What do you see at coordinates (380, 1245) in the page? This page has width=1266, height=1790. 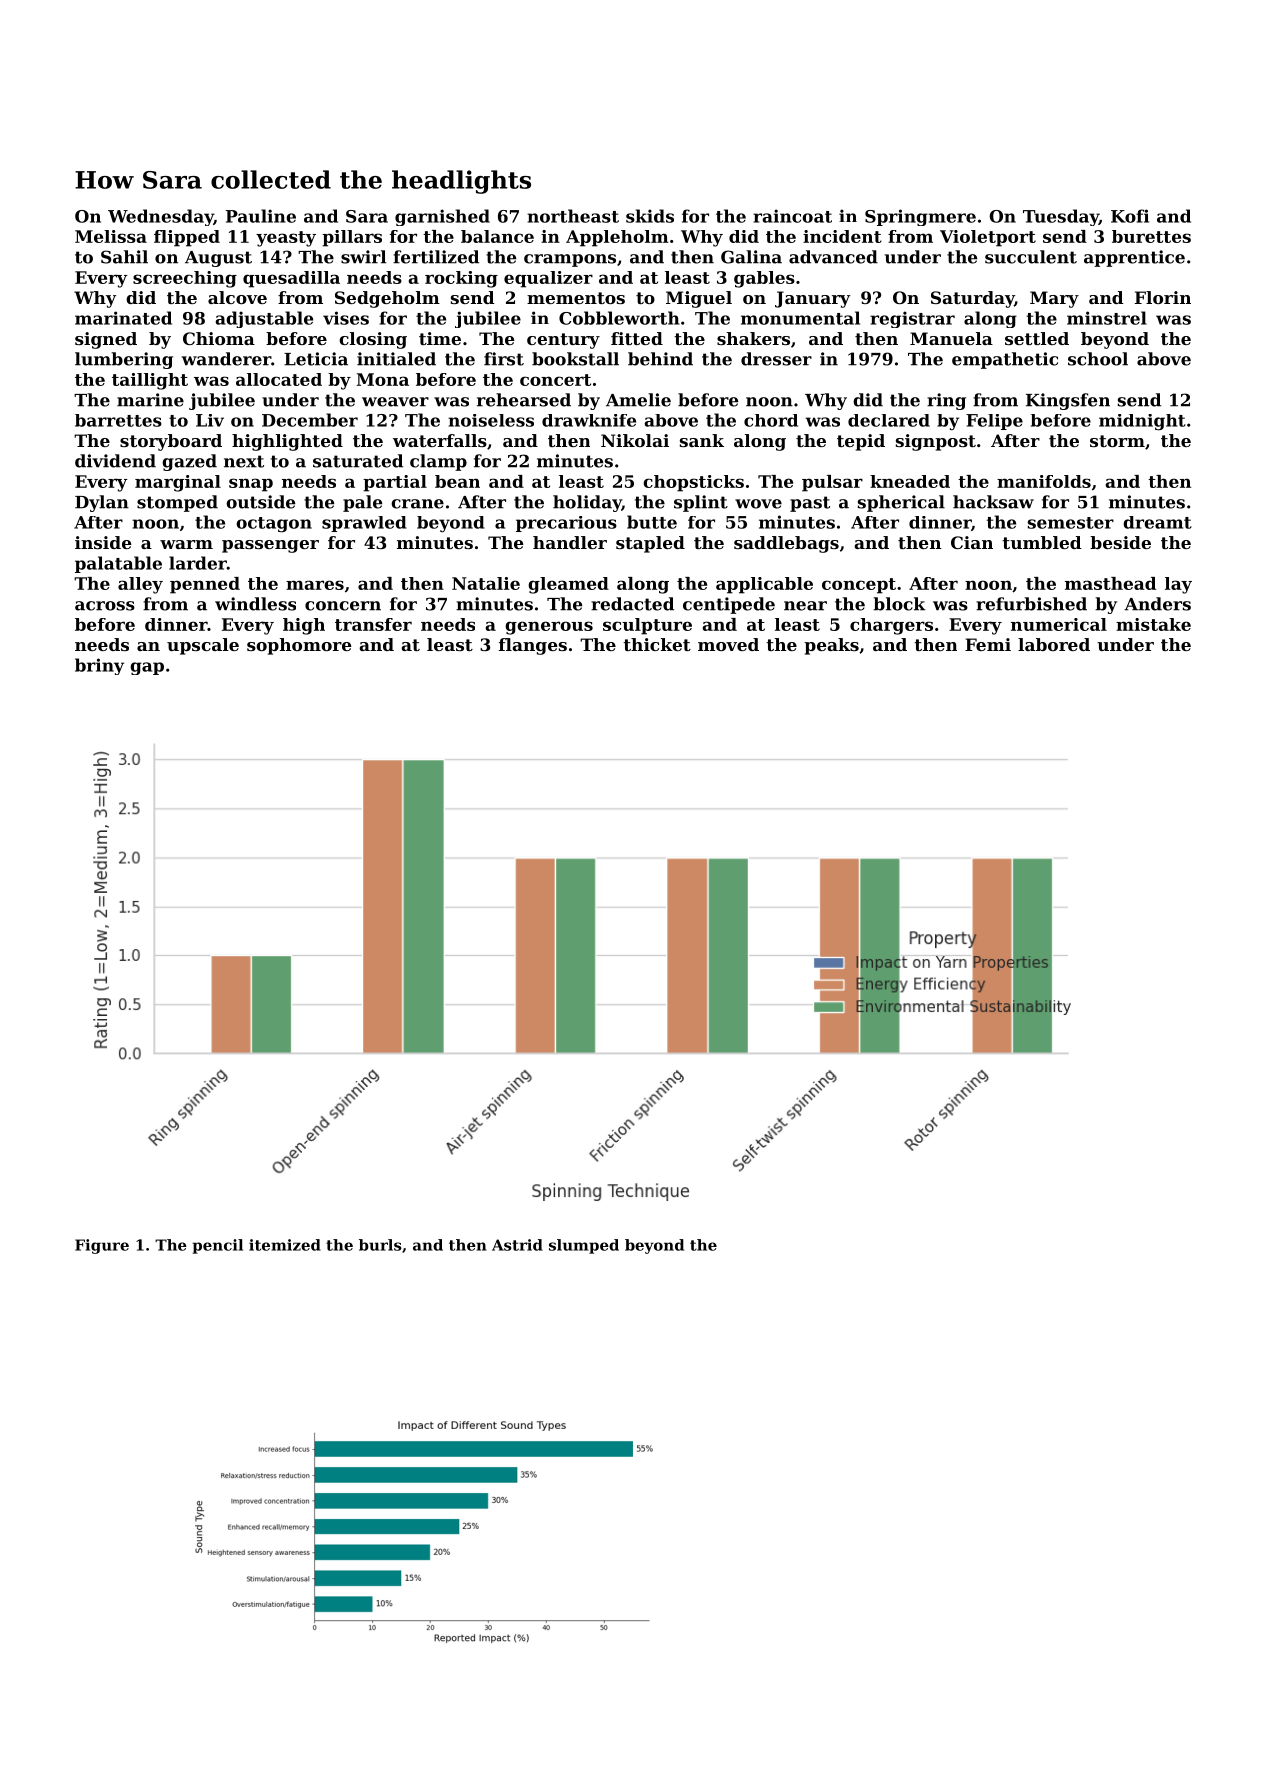 I see `burls` at bounding box center [380, 1245].
